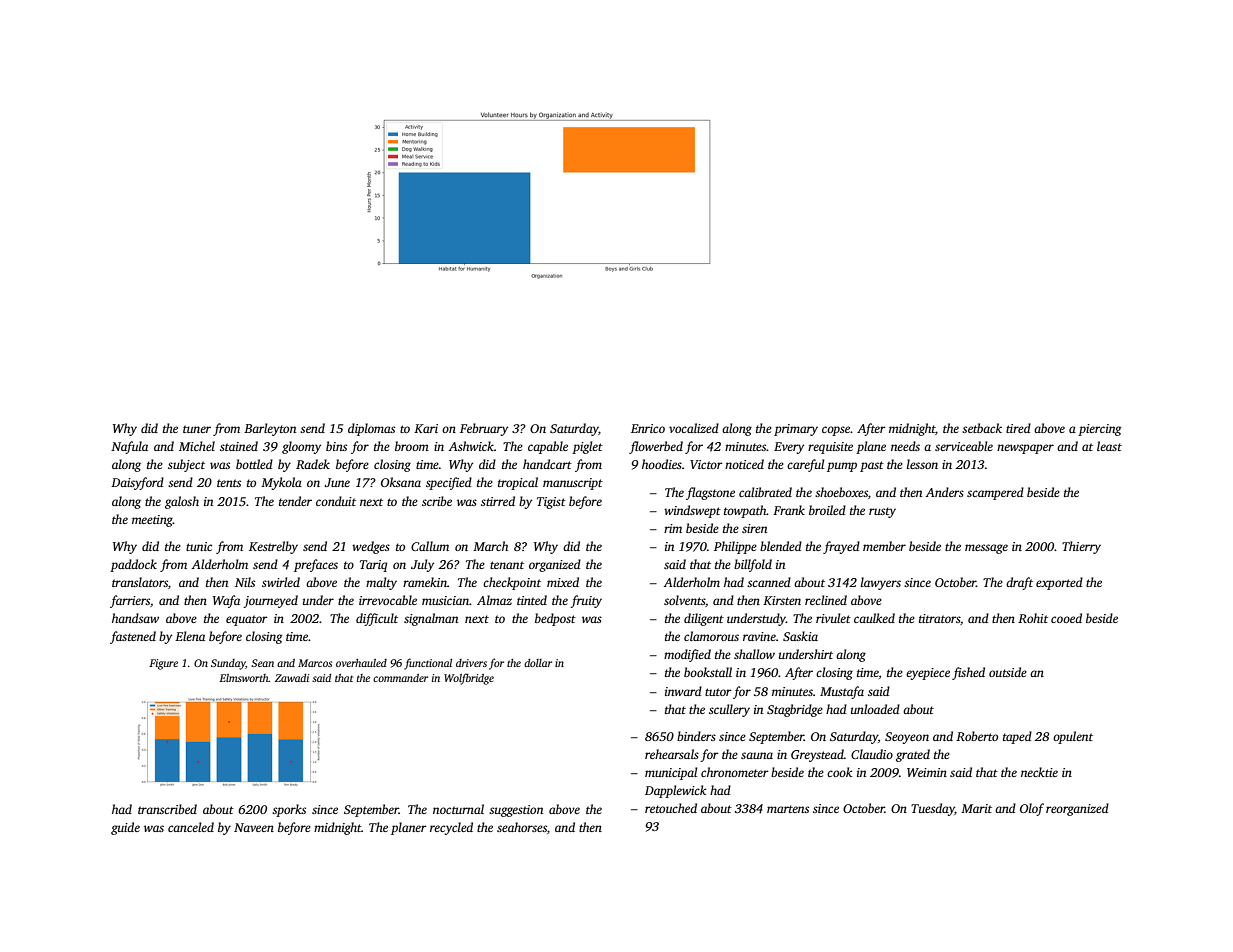 The width and height of the screenshot is (1233, 952). What do you see at coordinates (1032, 809) in the screenshot?
I see `Olof` at bounding box center [1032, 809].
